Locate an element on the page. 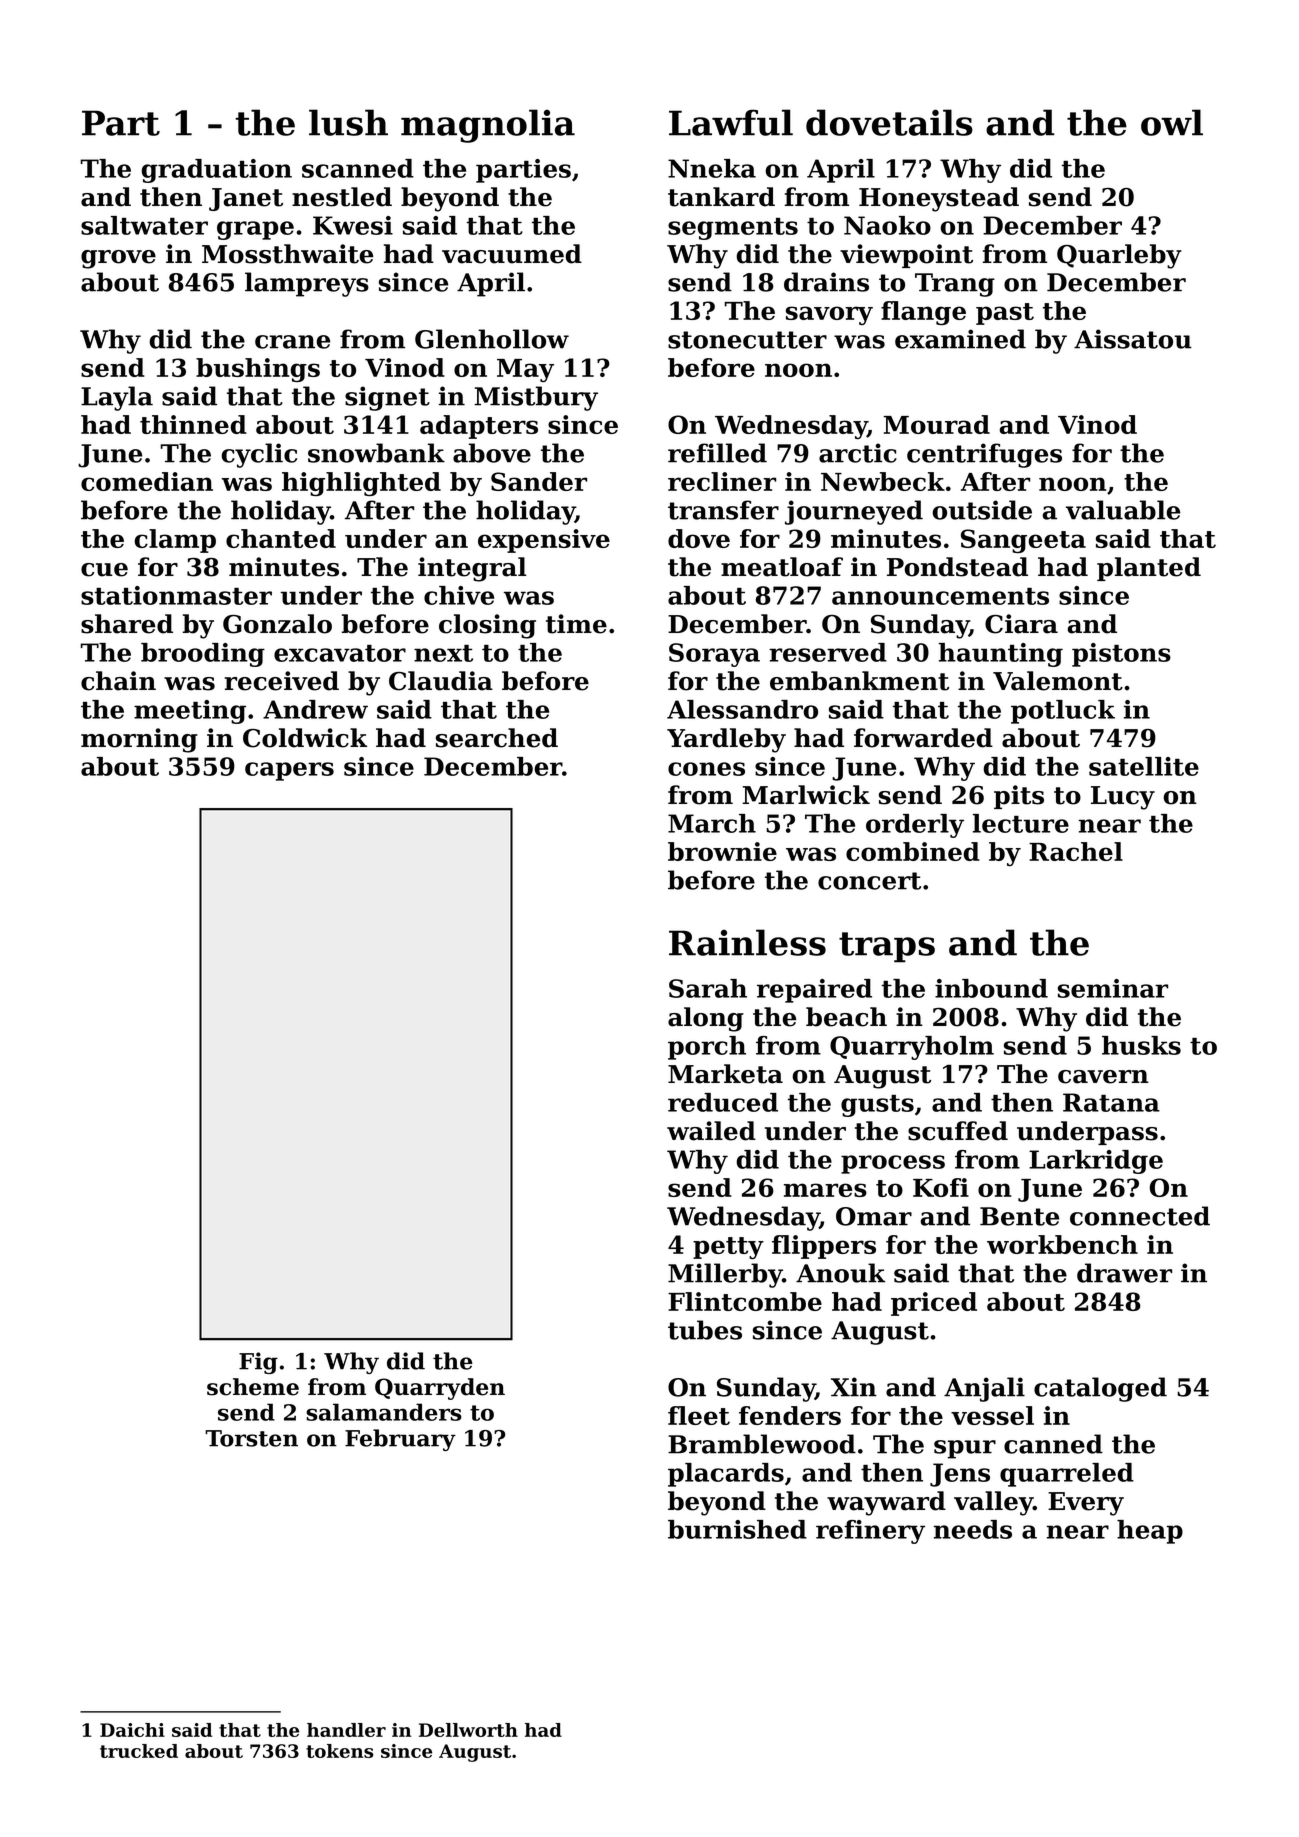 The width and height of the page is (1299, 1837). lecture is located at coordinates (1021, 823).
